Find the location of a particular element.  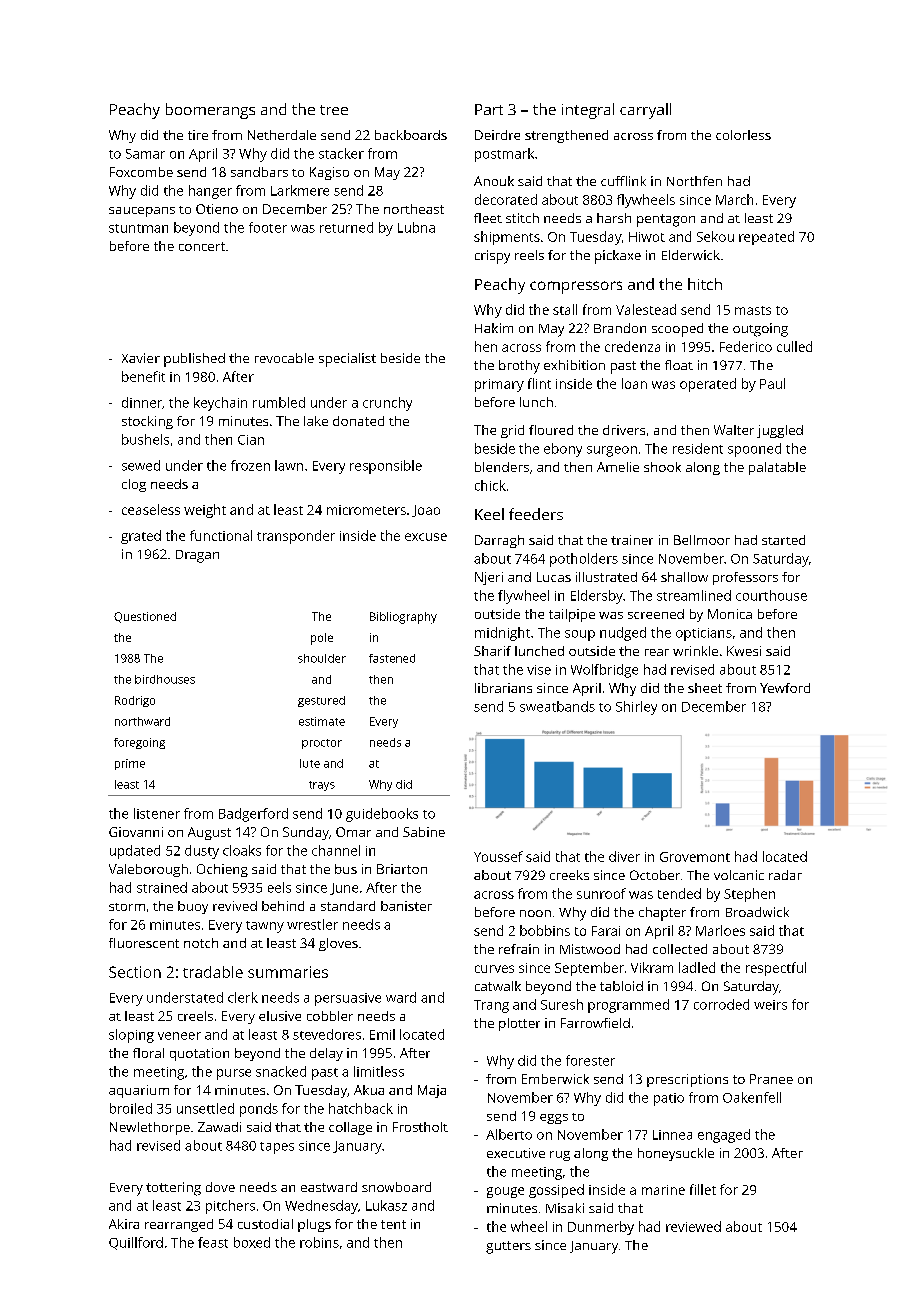

Briarton is located at coordinates (402, 869).
